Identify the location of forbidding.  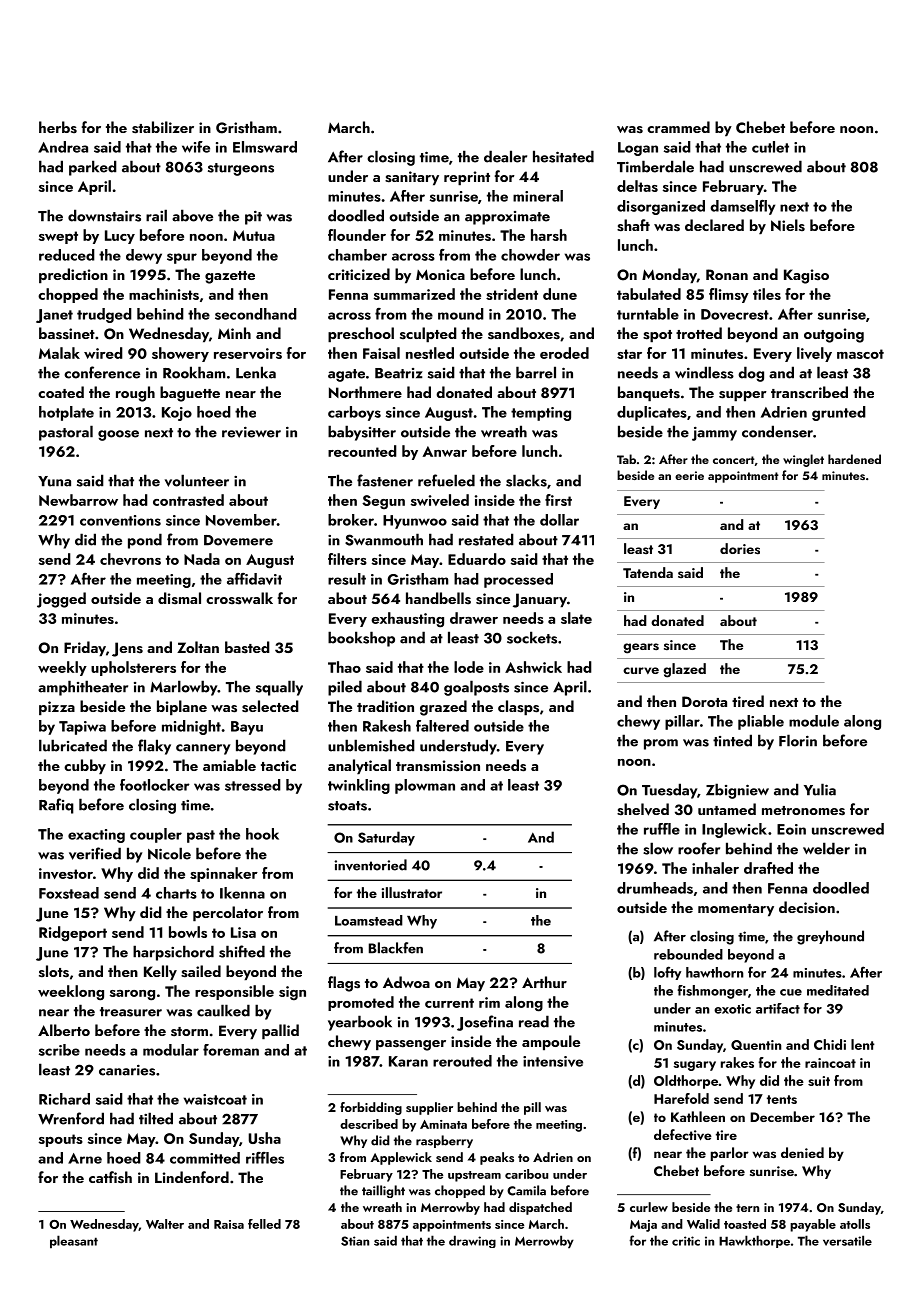
(371, 1108).
